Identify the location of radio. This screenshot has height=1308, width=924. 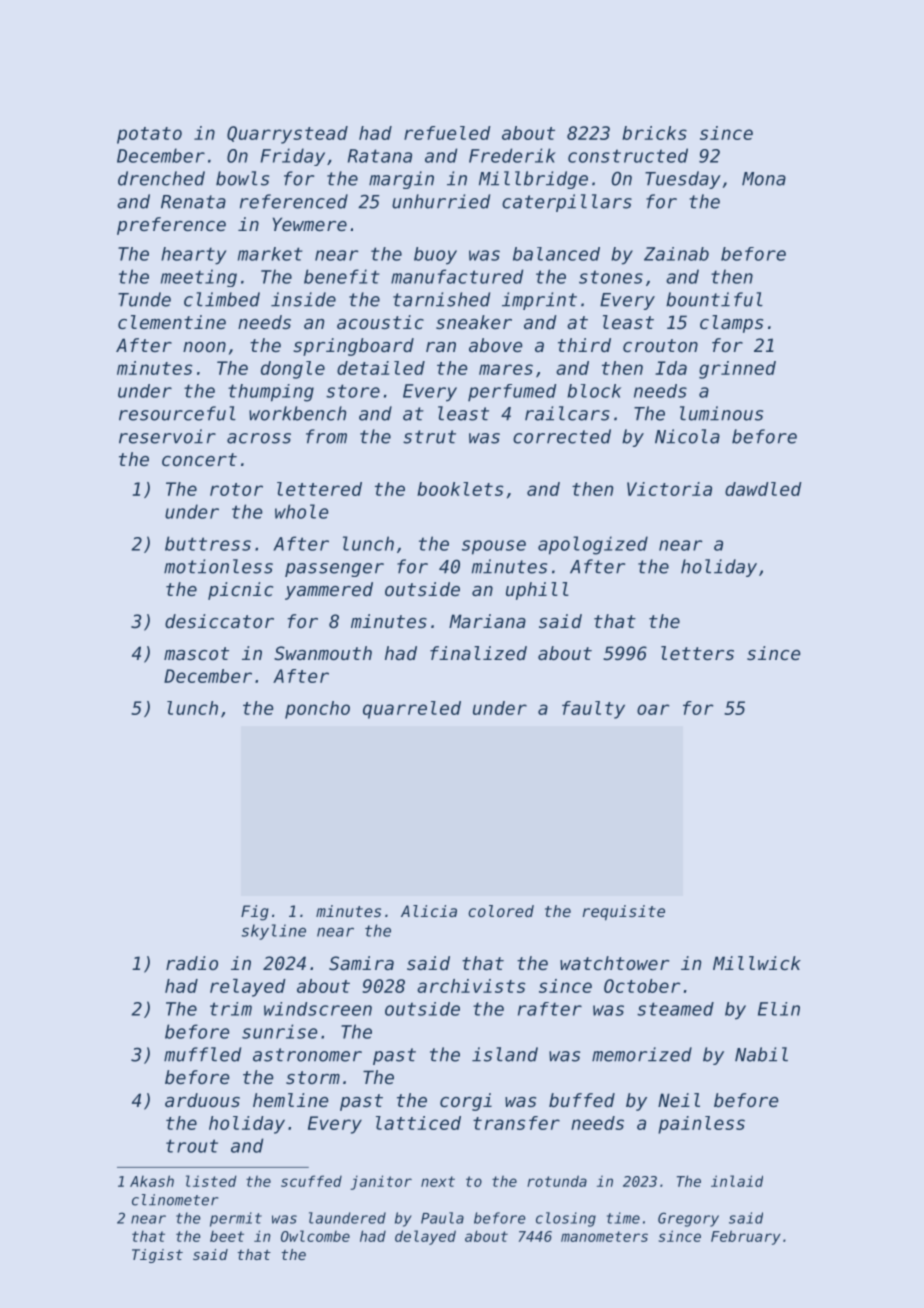
(192, 963).
